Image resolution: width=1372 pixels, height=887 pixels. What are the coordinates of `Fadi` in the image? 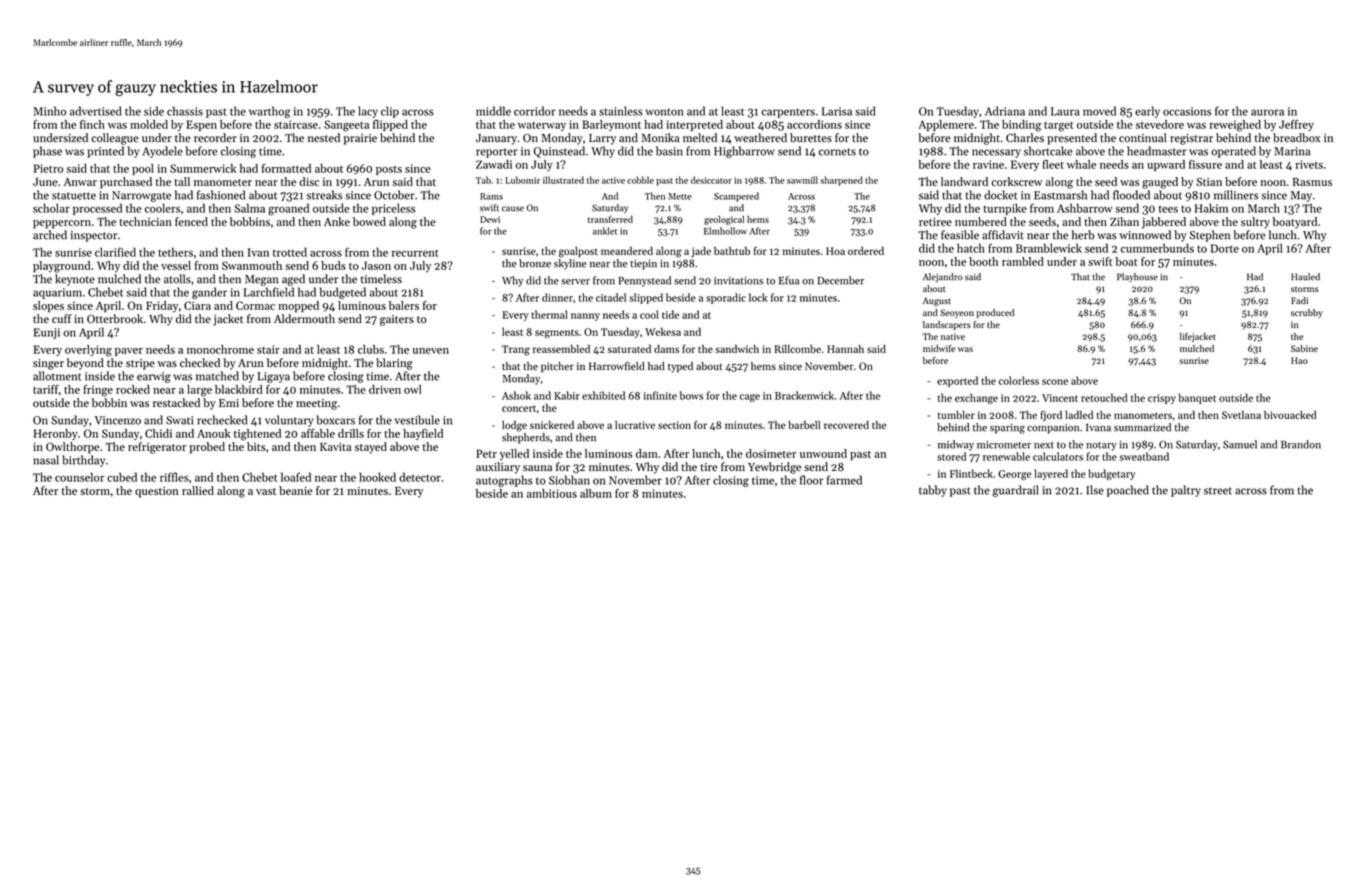 It's located at (1299, 300).
